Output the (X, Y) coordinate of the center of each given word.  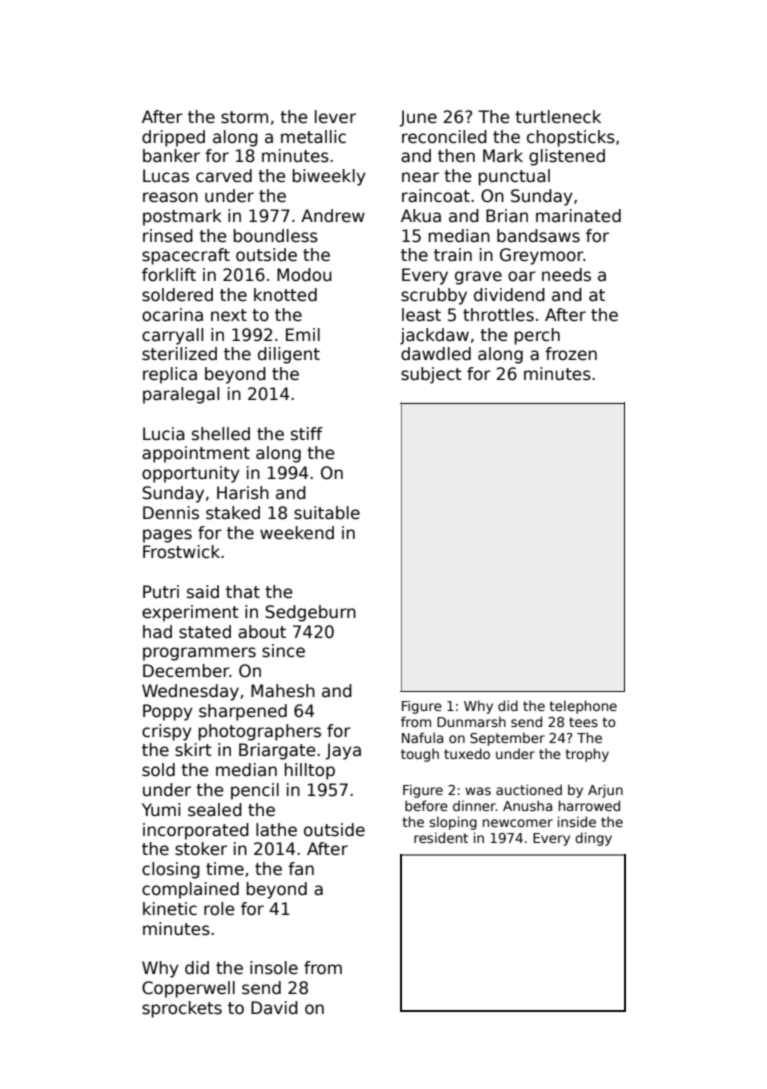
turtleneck (558, 117)
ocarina (172, 315)
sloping (453, 823)
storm (244, 117)
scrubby (434, 296)
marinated (578, 216)
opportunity (191, 474)
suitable (327, 513)
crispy (167, 732)
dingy (593, 839)
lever (335, 117)
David (274, 1008)
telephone (583, 707)
